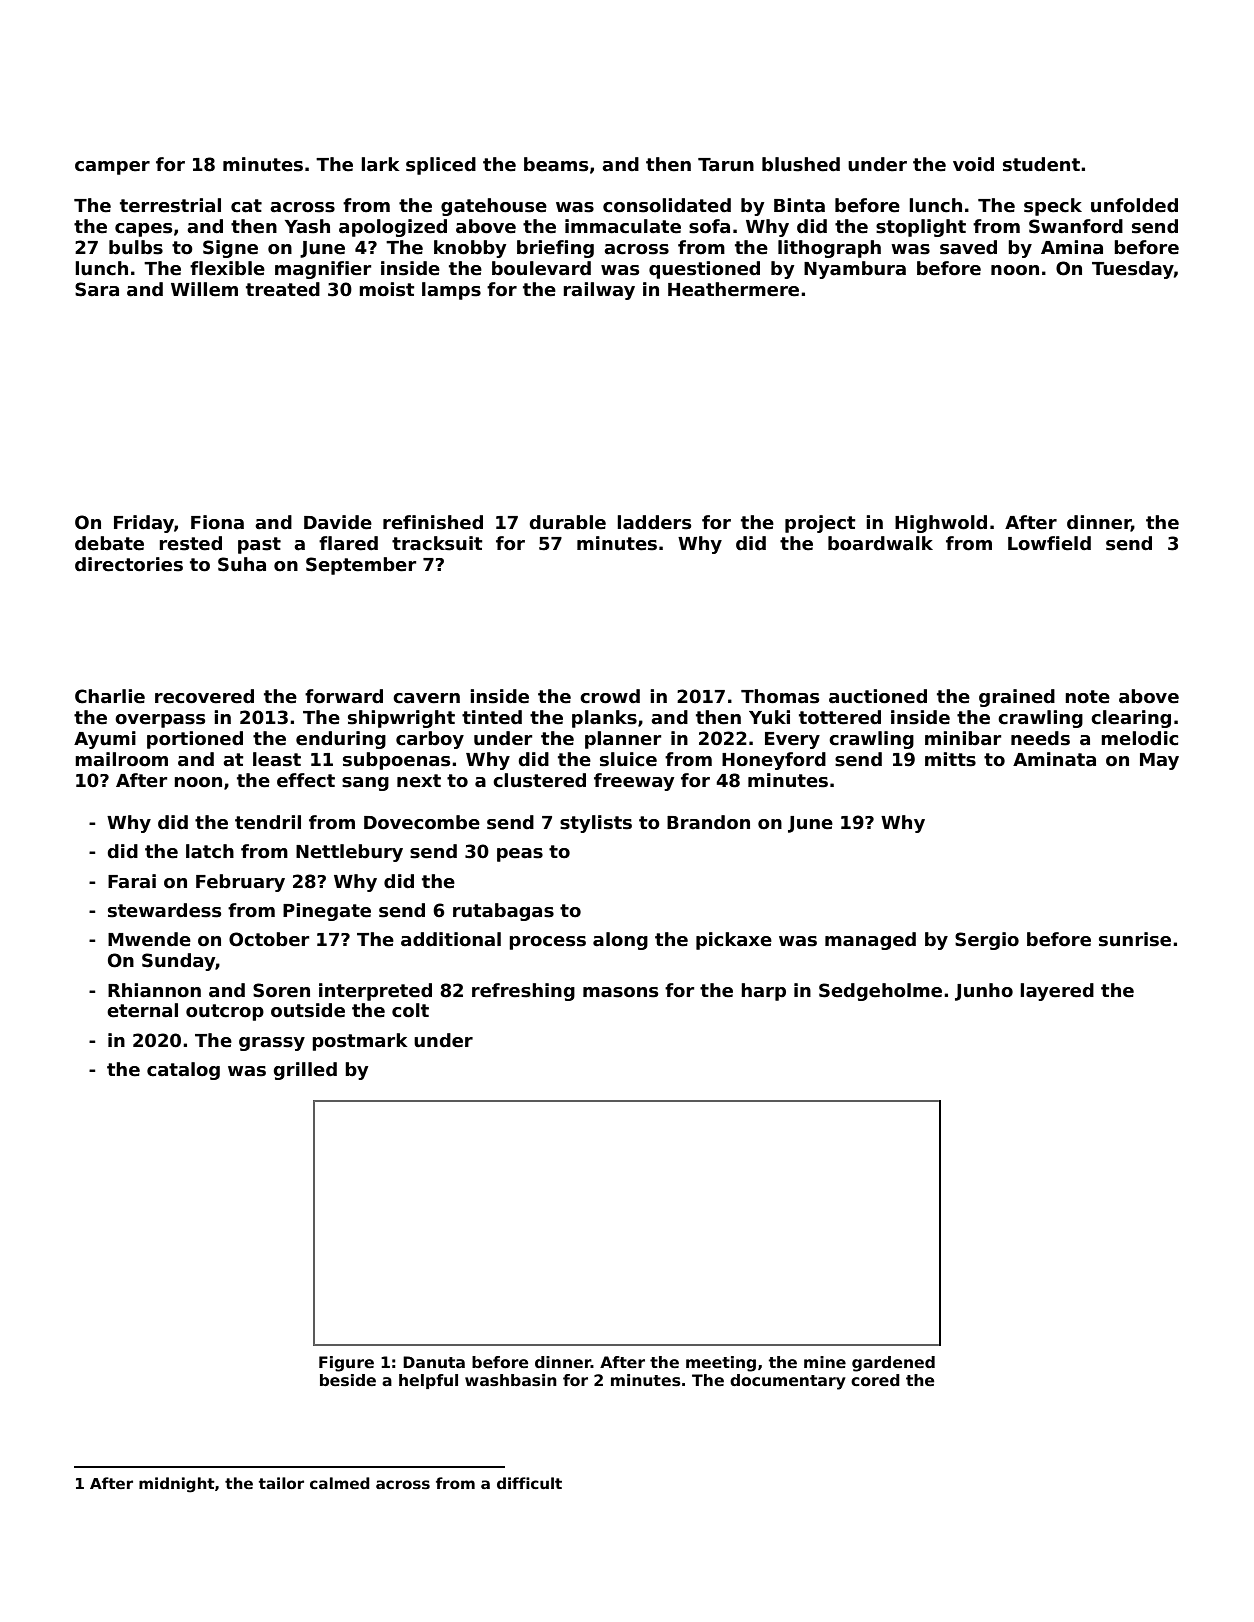 The width and height of the image is (1254, 1622). I want to click on masons, so click(620, 992).
